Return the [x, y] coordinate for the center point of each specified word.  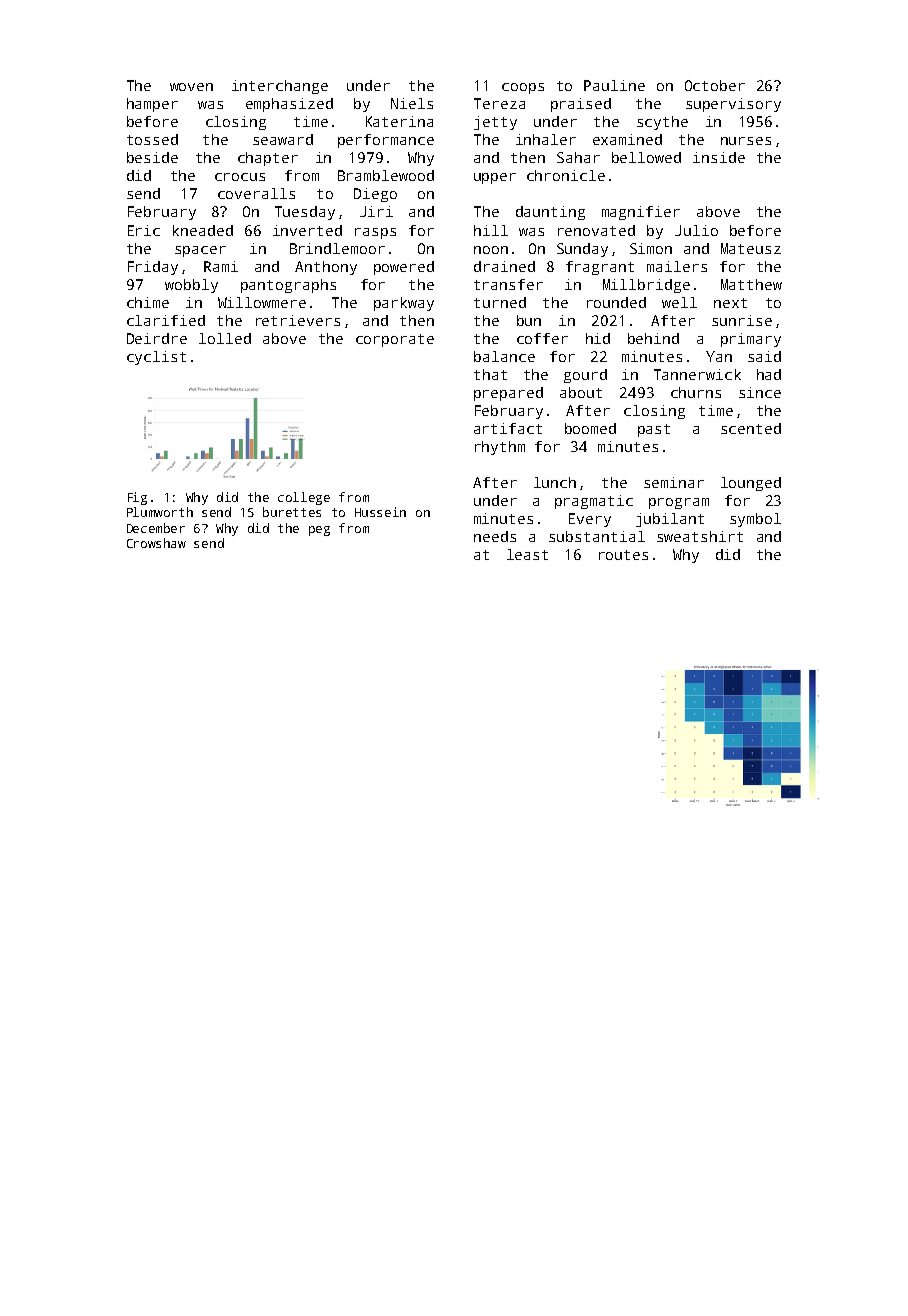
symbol [755, 520]
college [304, 498]
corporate [395, 340]
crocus [240, 177]
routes [623, 555]
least [527, 554]
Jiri [376, 211]
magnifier [641, 213]
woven [191, 87]
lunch [555, 482]
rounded [616, 302]
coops [523, 88]
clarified [166, 320]
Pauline [614, 85]
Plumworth [160, 512]
